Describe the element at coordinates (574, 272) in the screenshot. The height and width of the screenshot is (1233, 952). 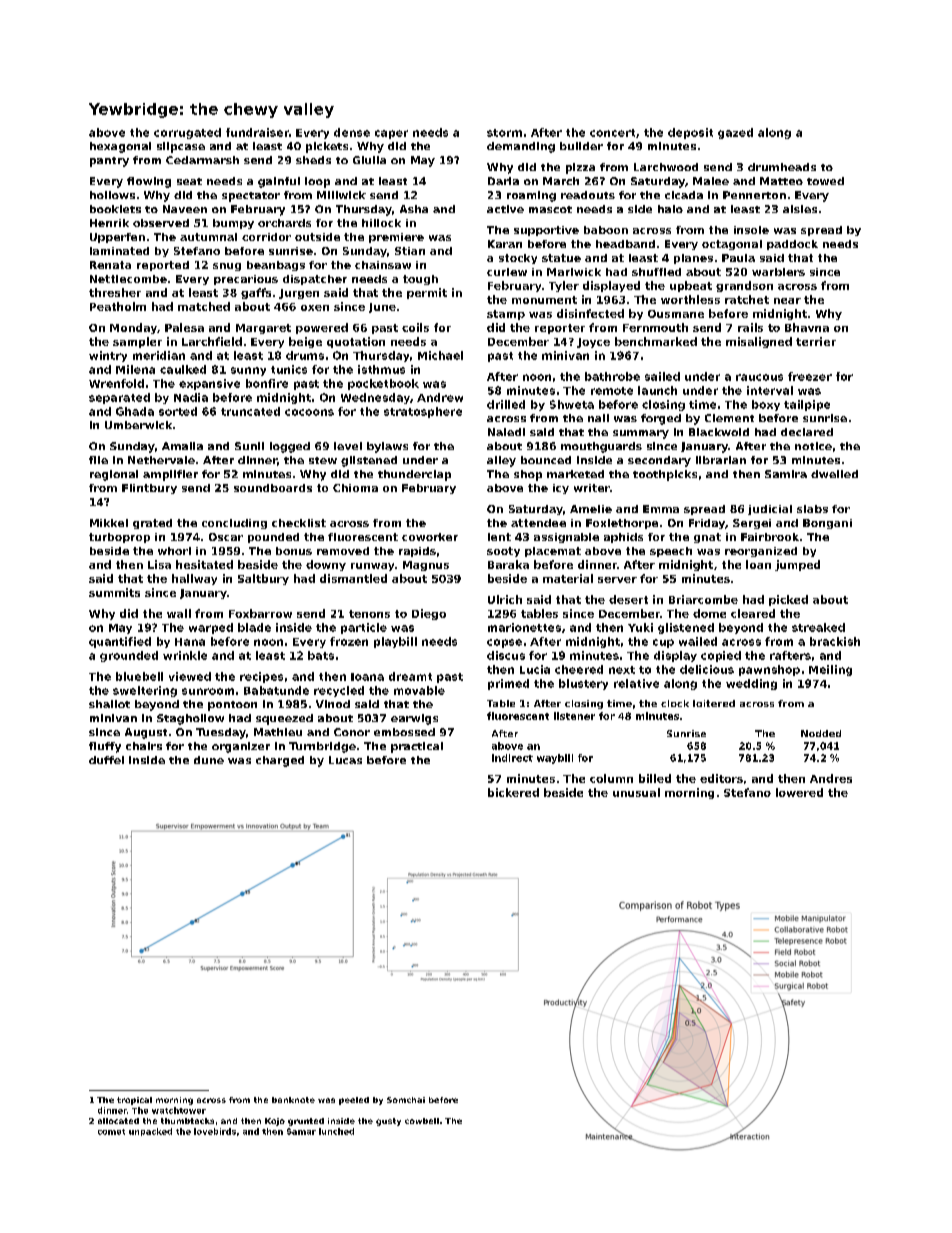
I see `Marlwick` at that location.
